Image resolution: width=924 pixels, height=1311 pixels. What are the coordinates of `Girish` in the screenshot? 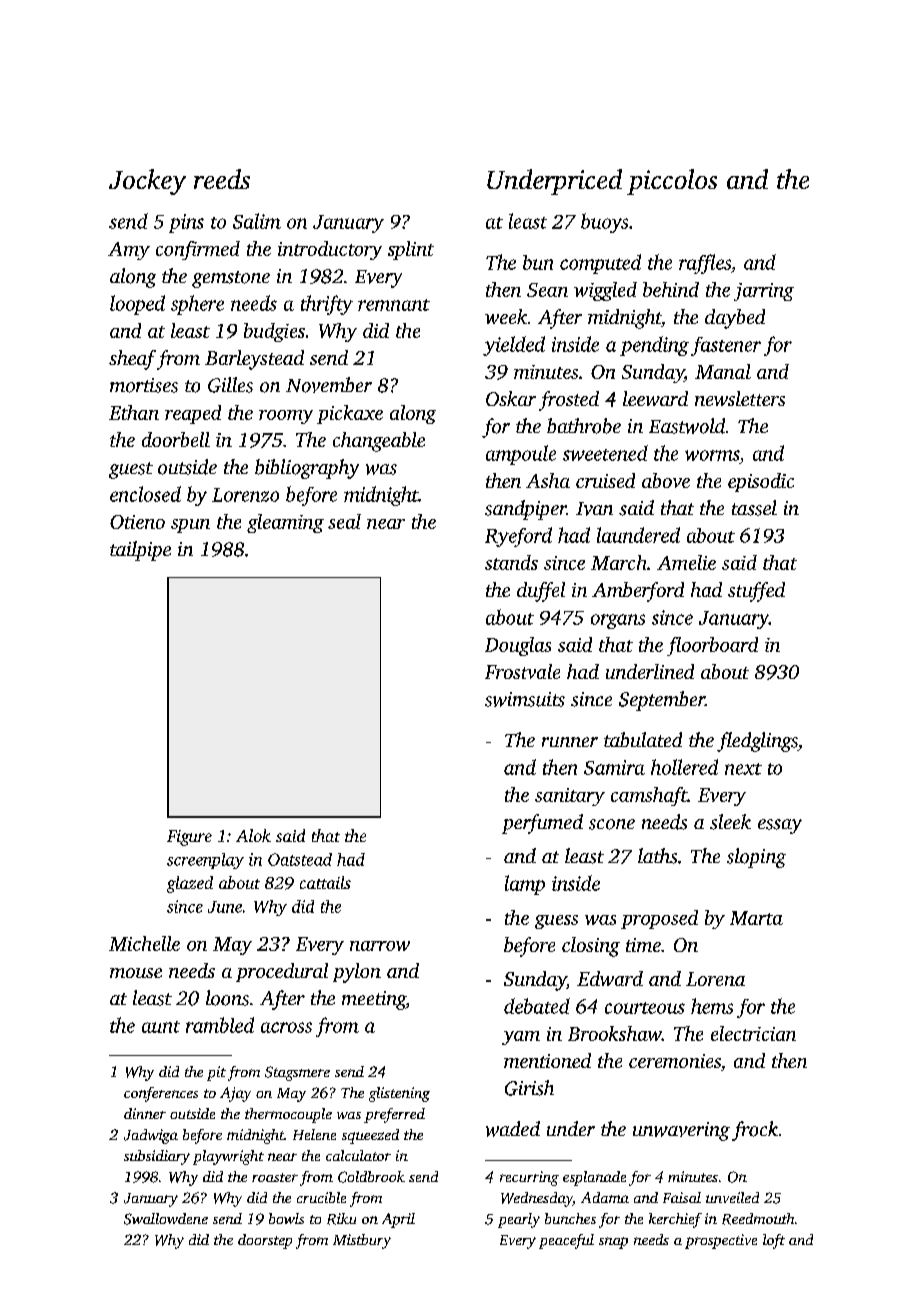 It's located at (529, 1088).
